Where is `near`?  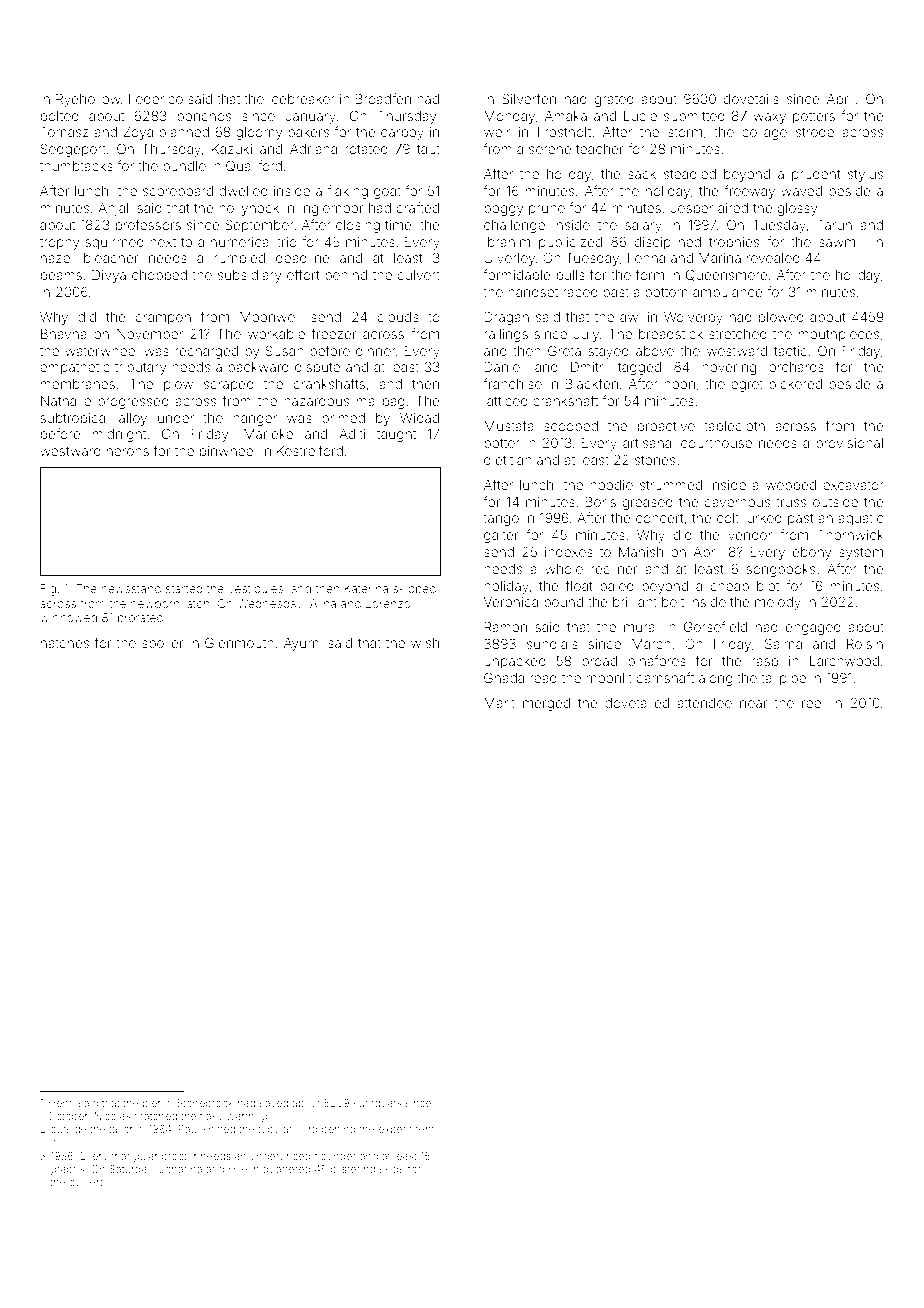 near is located at coordinates (754, 704).
